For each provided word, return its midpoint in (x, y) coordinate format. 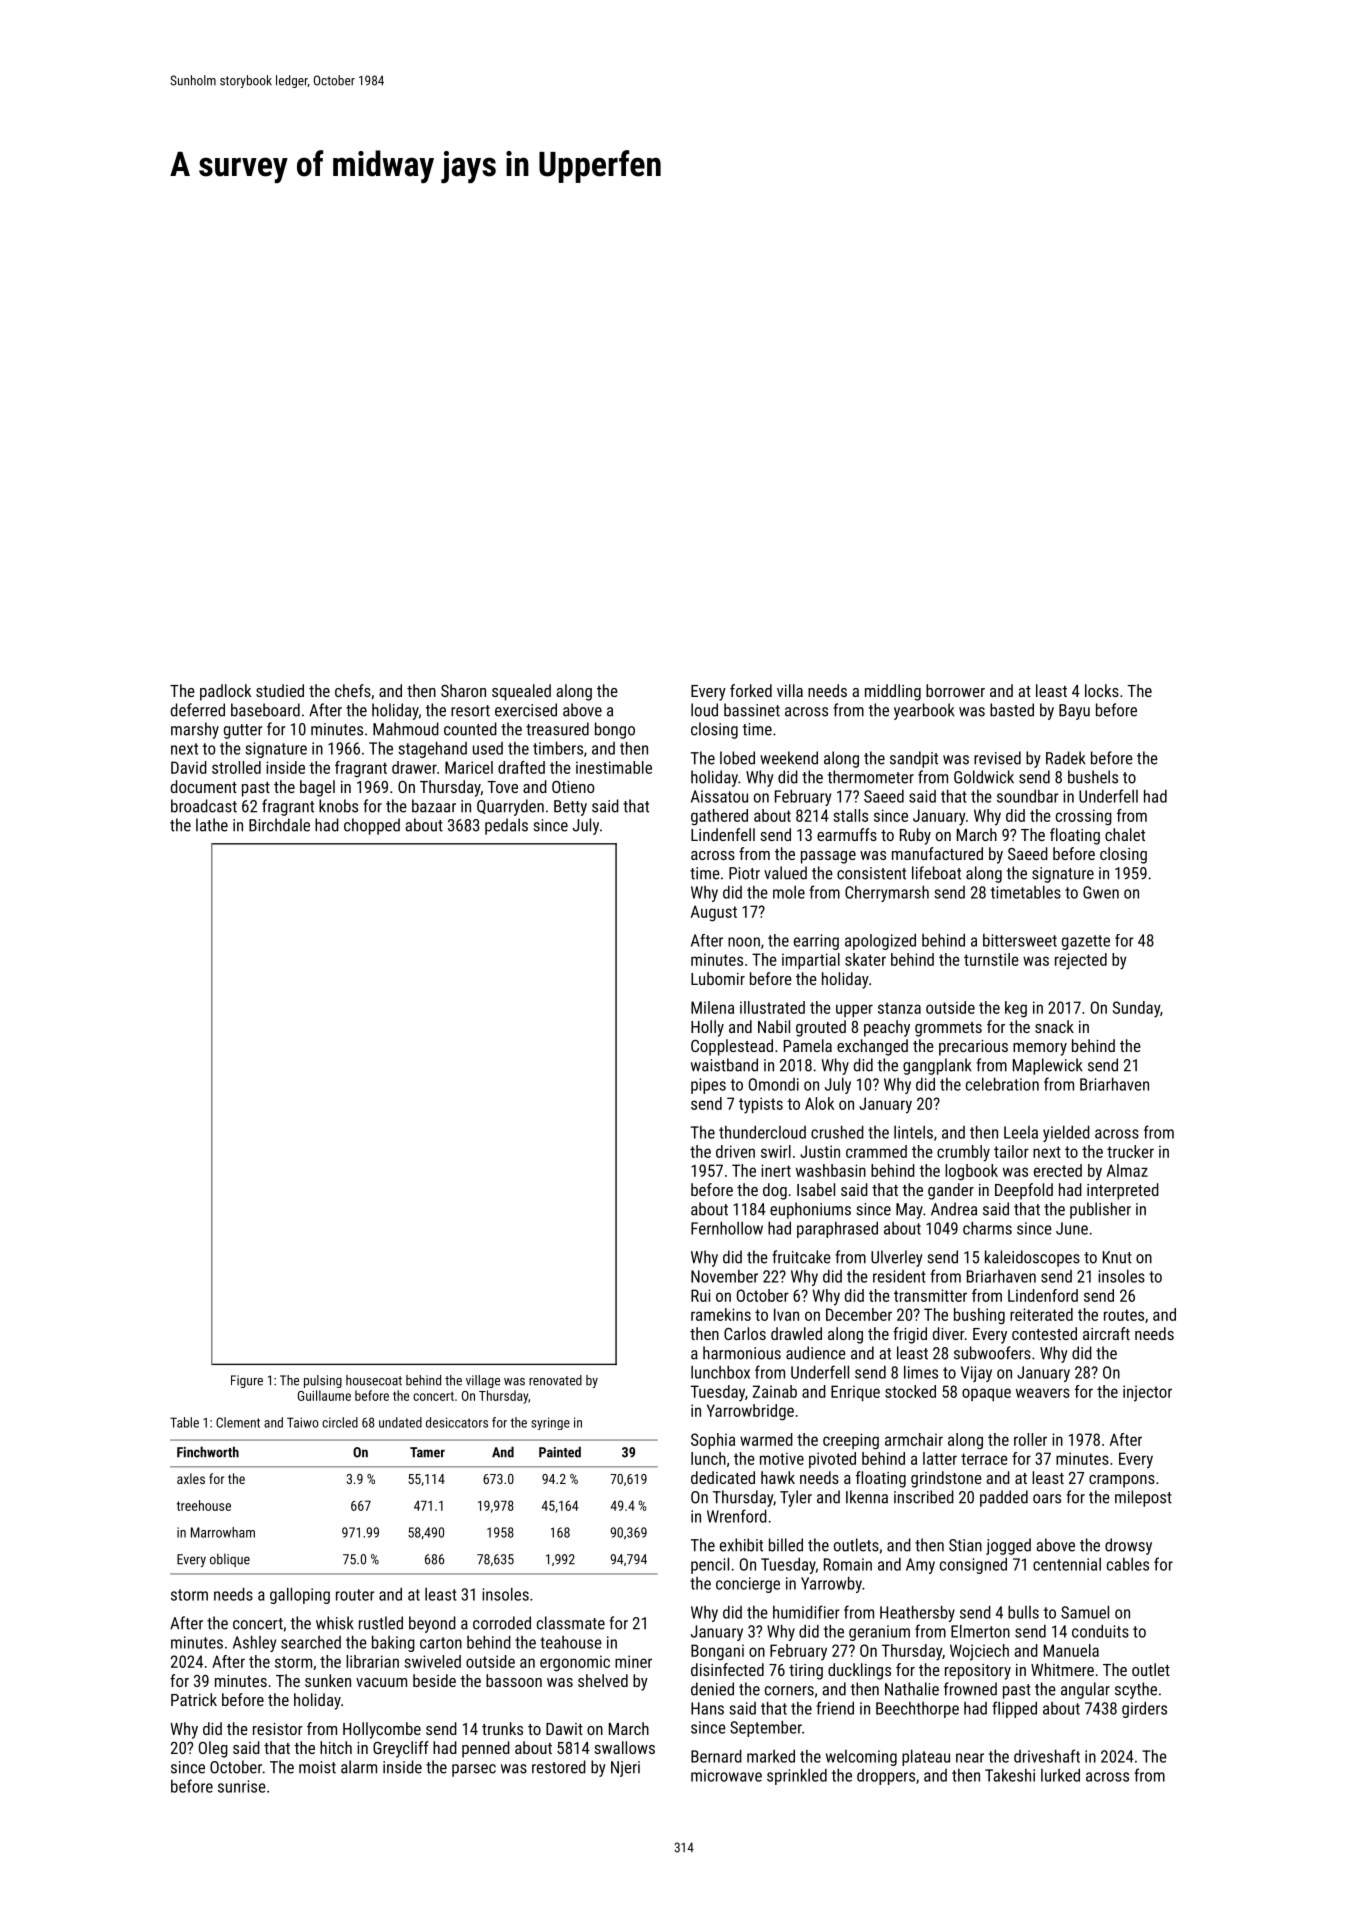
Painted (560, 1452)
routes (1124, 1315)
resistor (278, 1729)
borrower (955, 690)
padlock (225, 692)
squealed (521, 692)
